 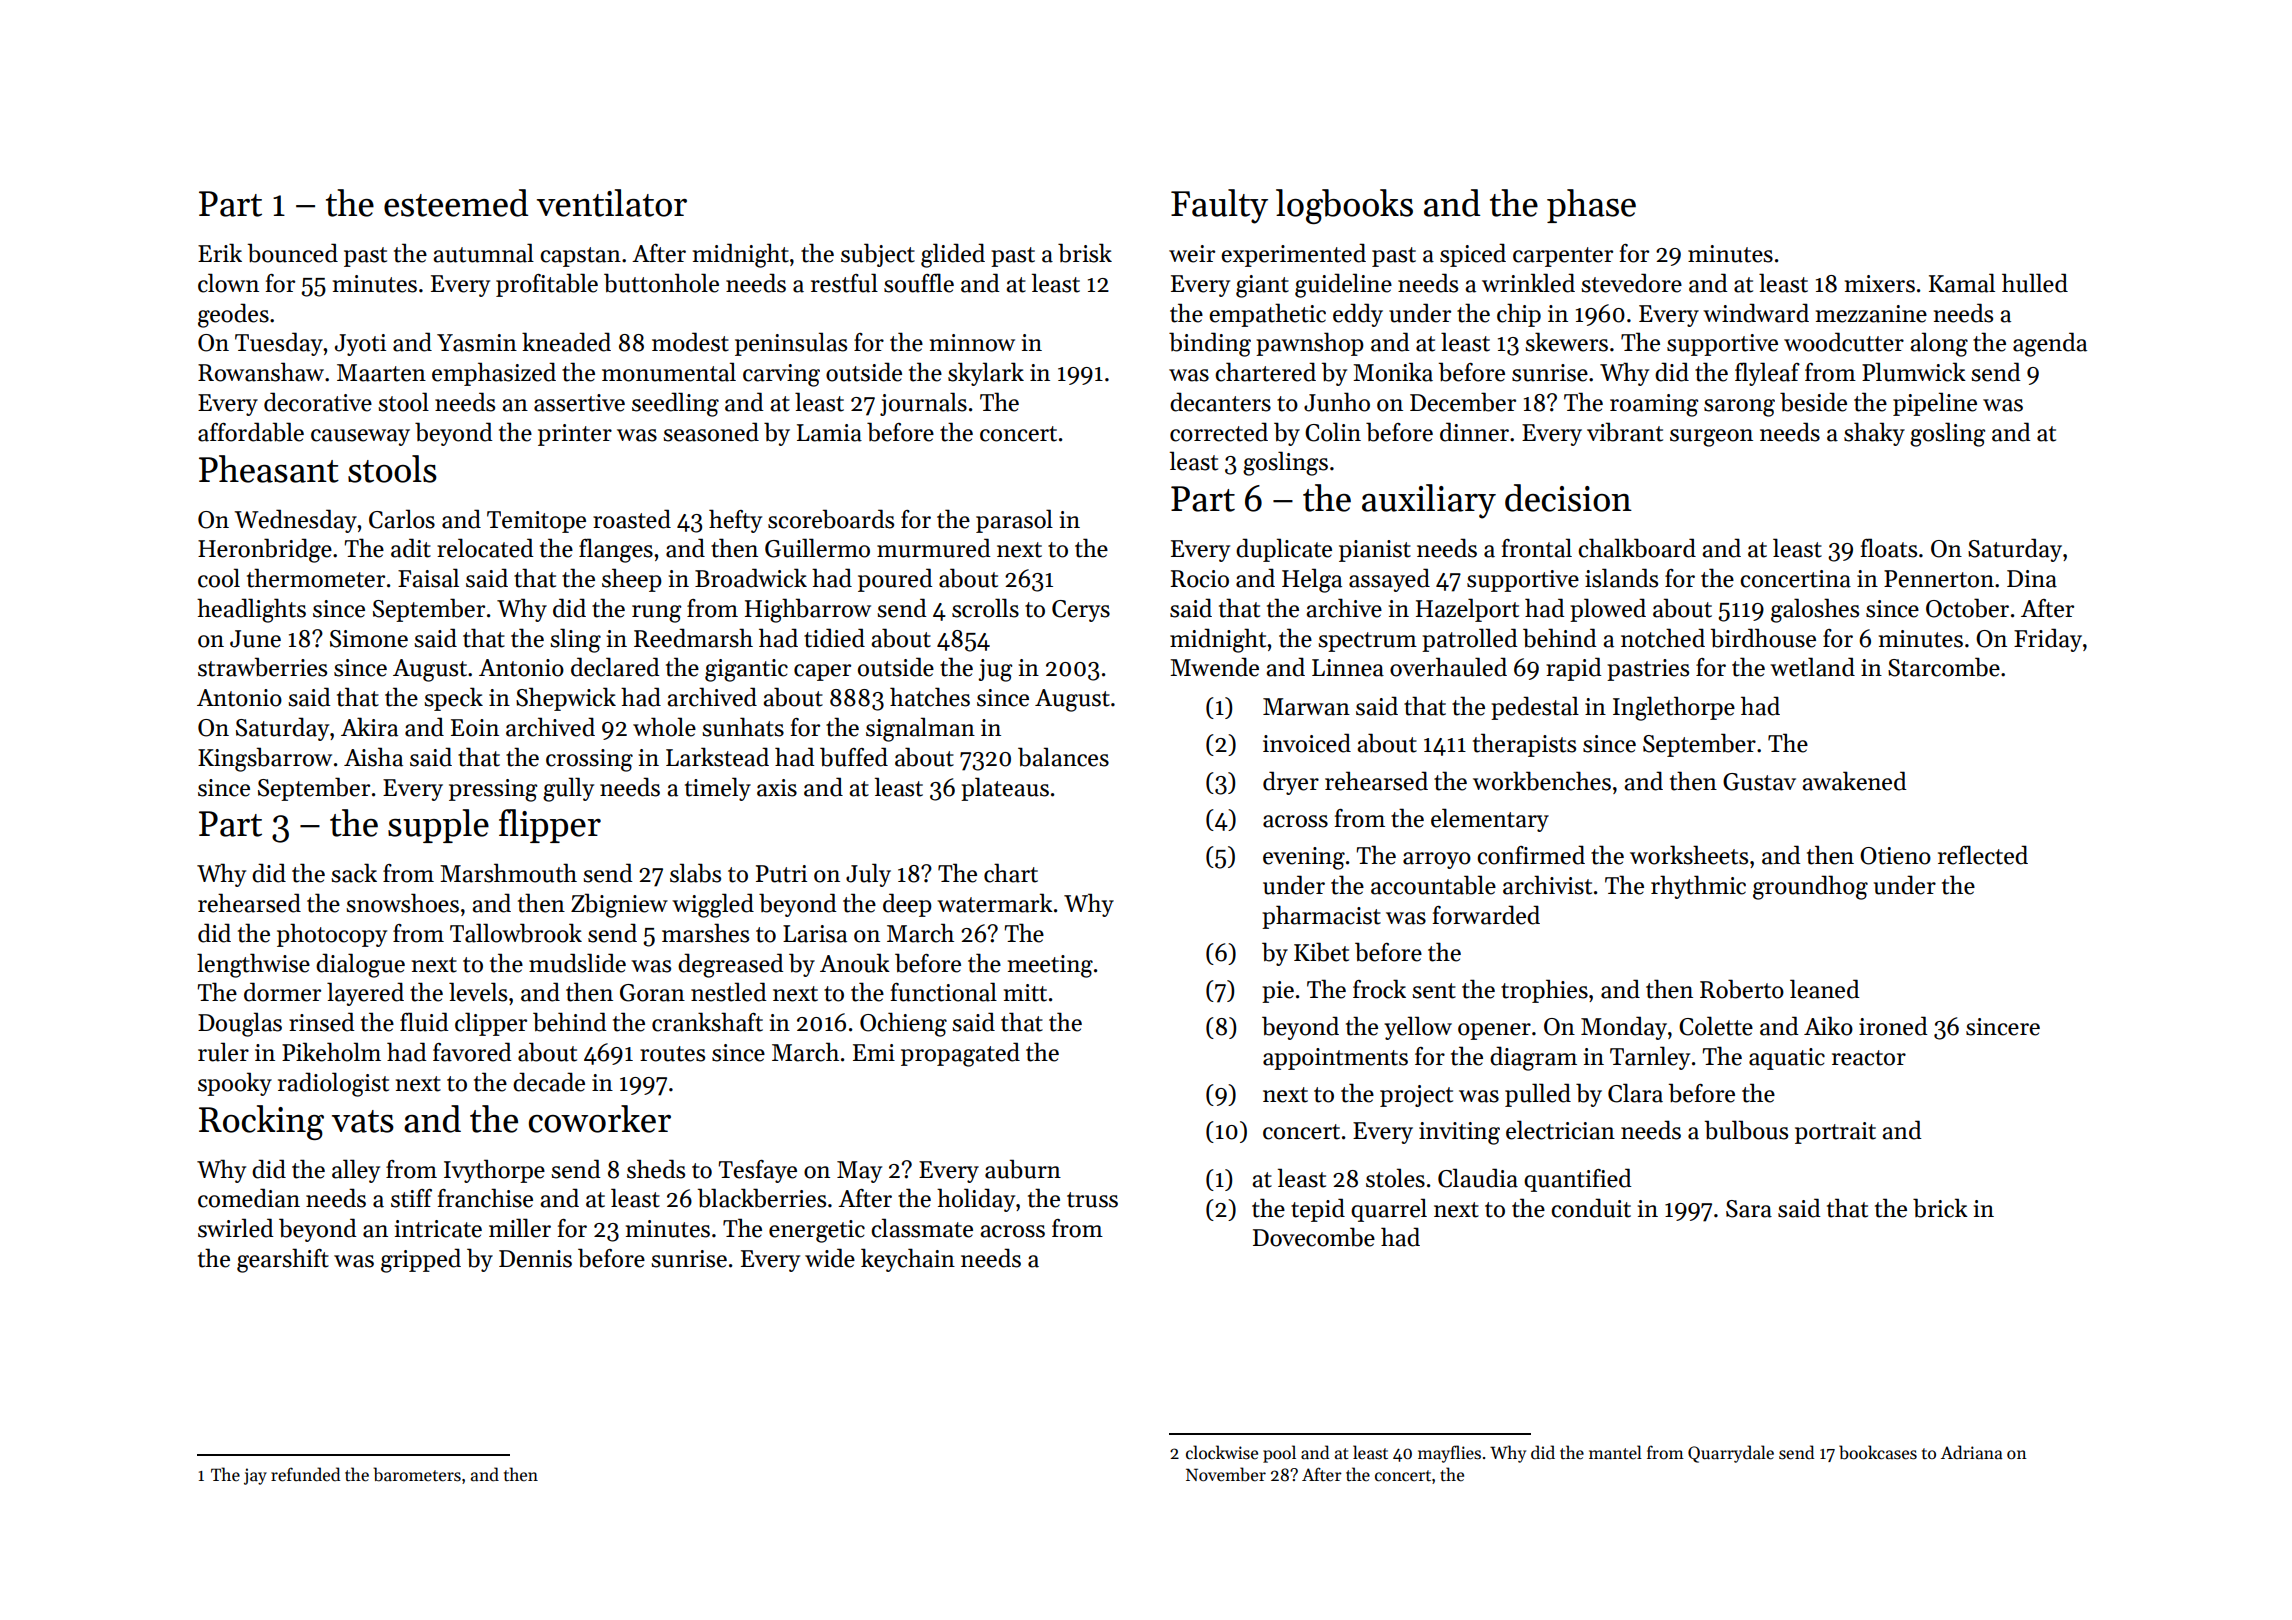 What do you see at coordinates (1815, 610) in the image?
I see `galoshes` at bounding box center [1815, 610].
